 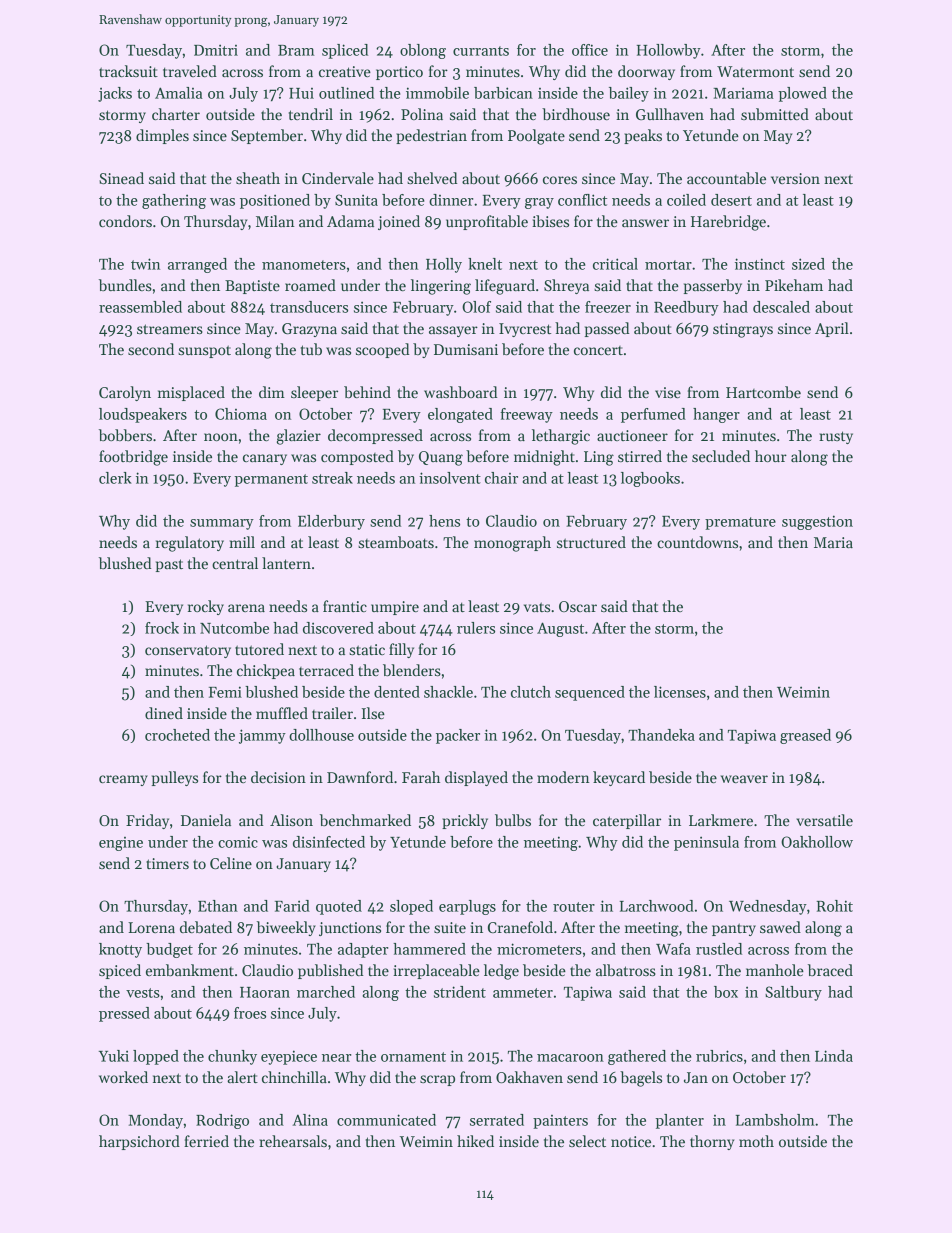 I want to click on answer, so click(x=645, y=223).
